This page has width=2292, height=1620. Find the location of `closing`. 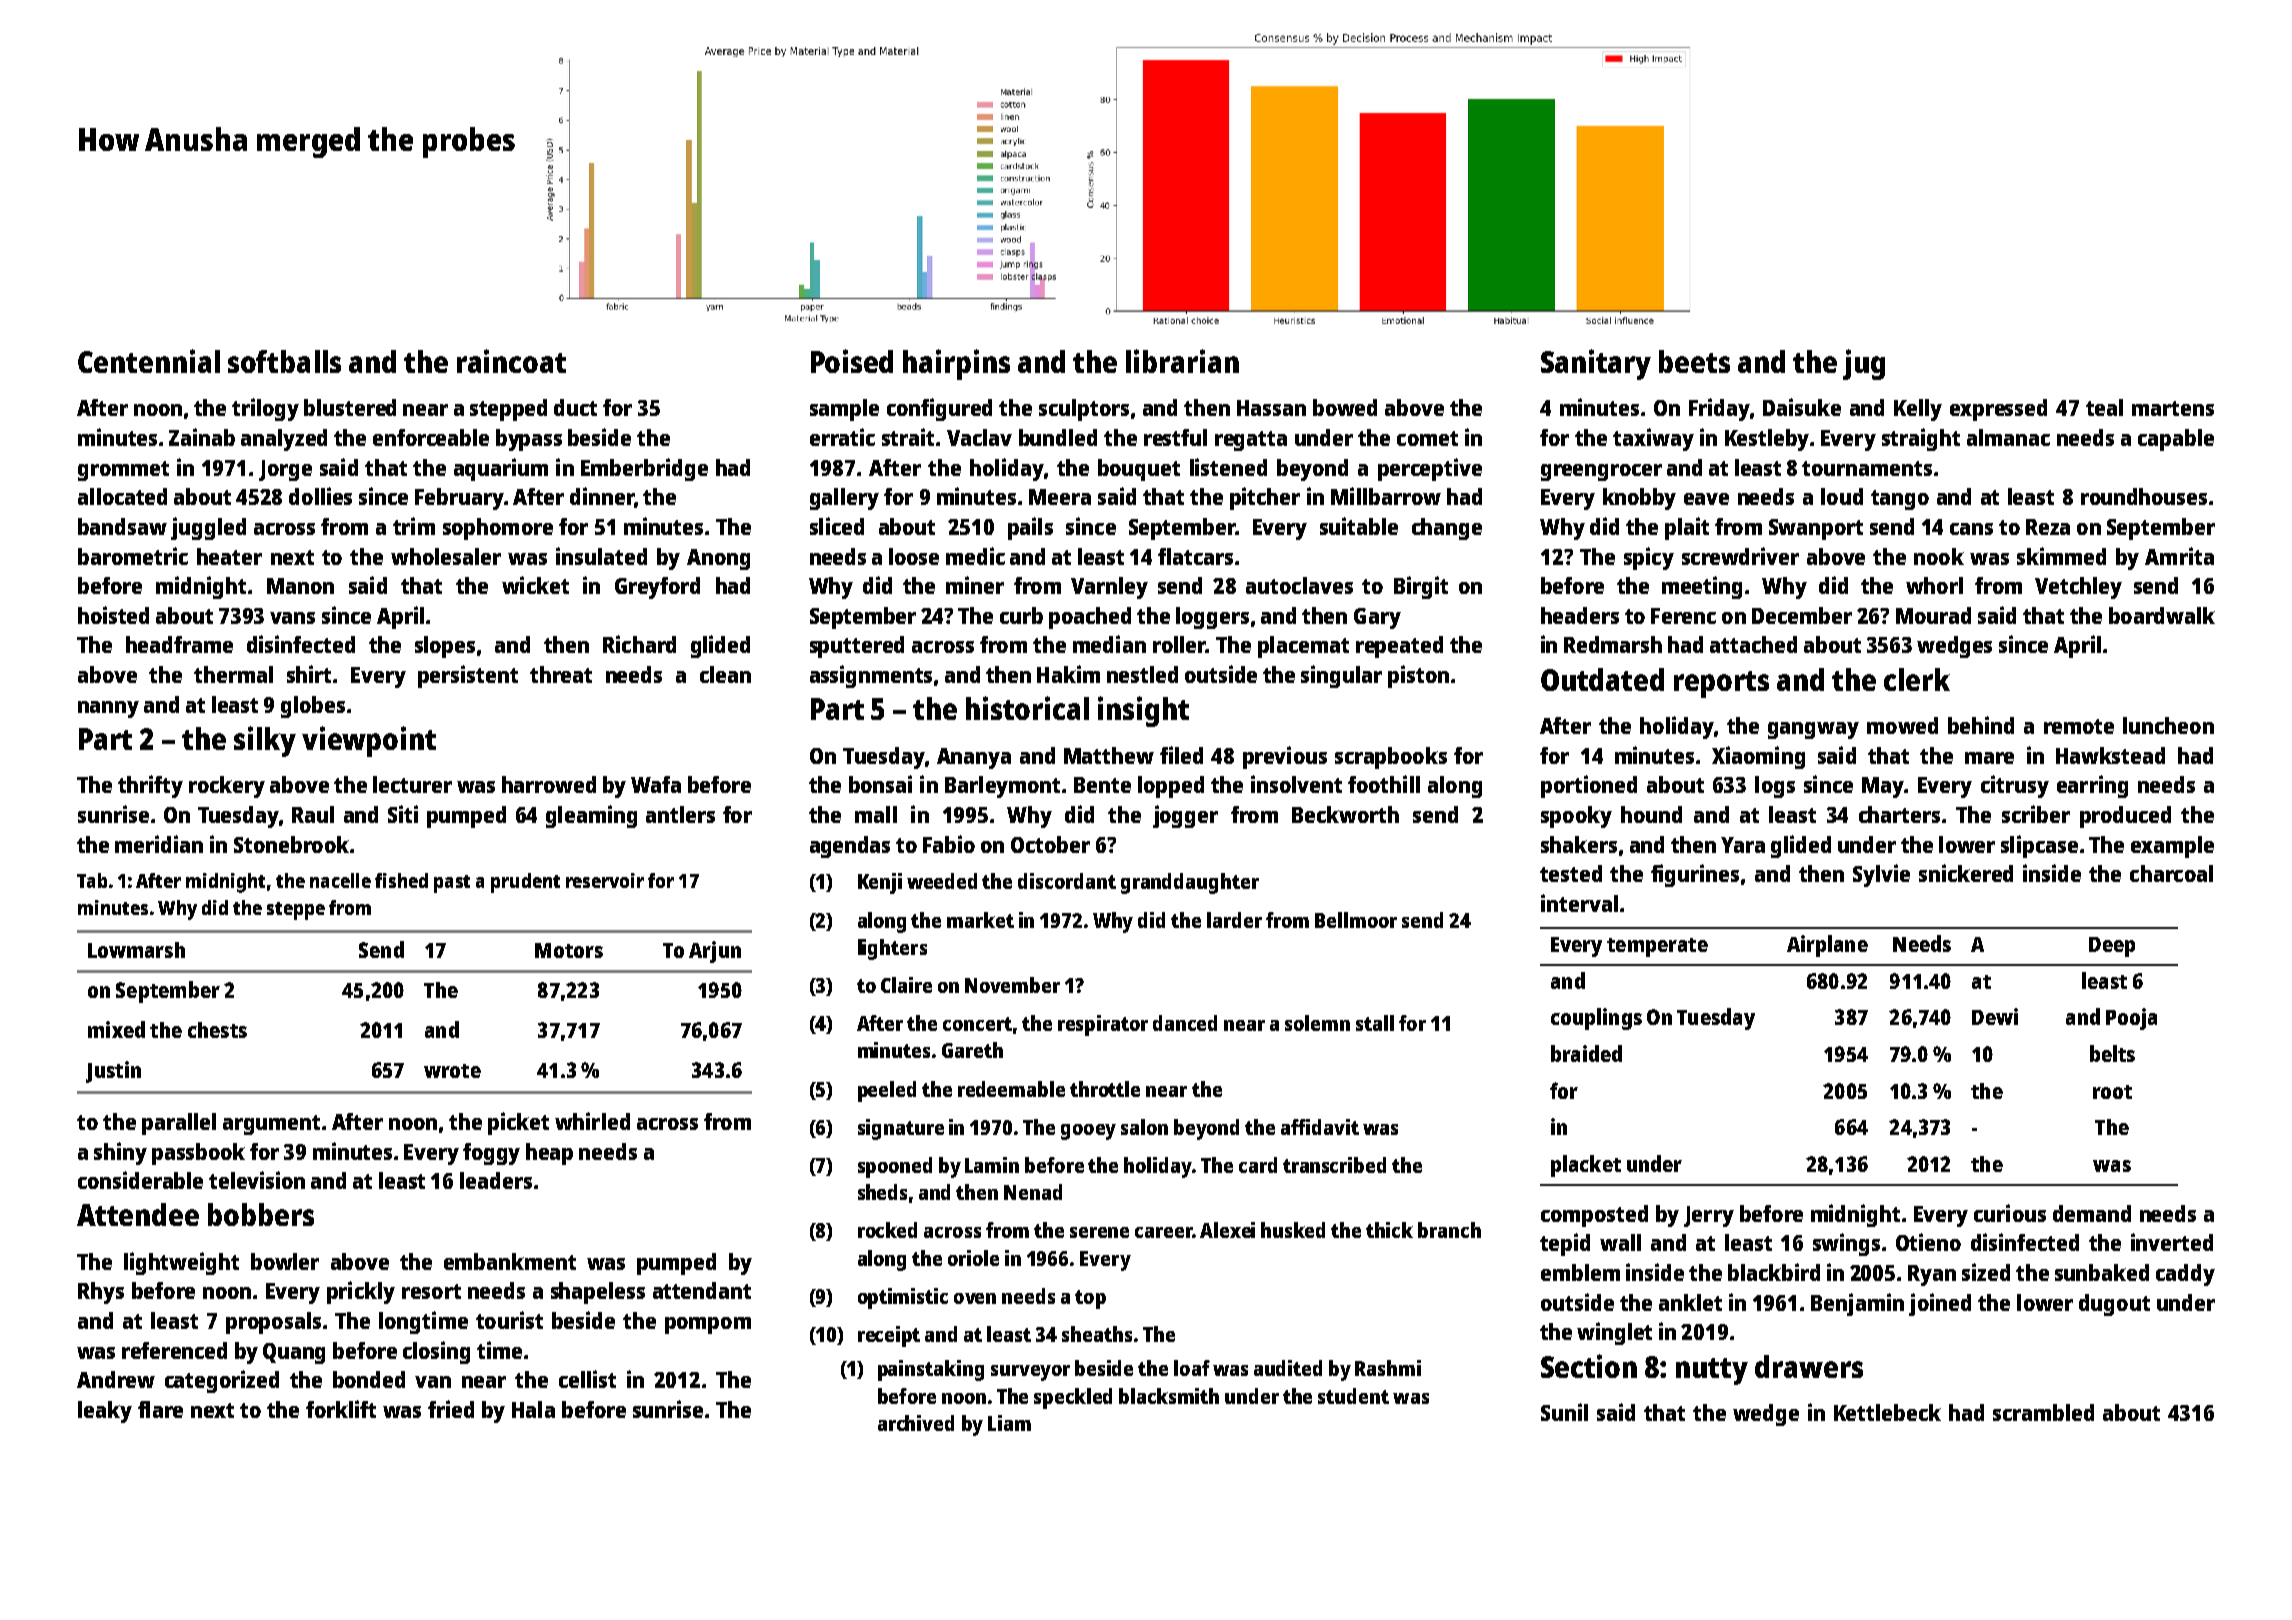

closing is located at coordinates (436, 1352).
